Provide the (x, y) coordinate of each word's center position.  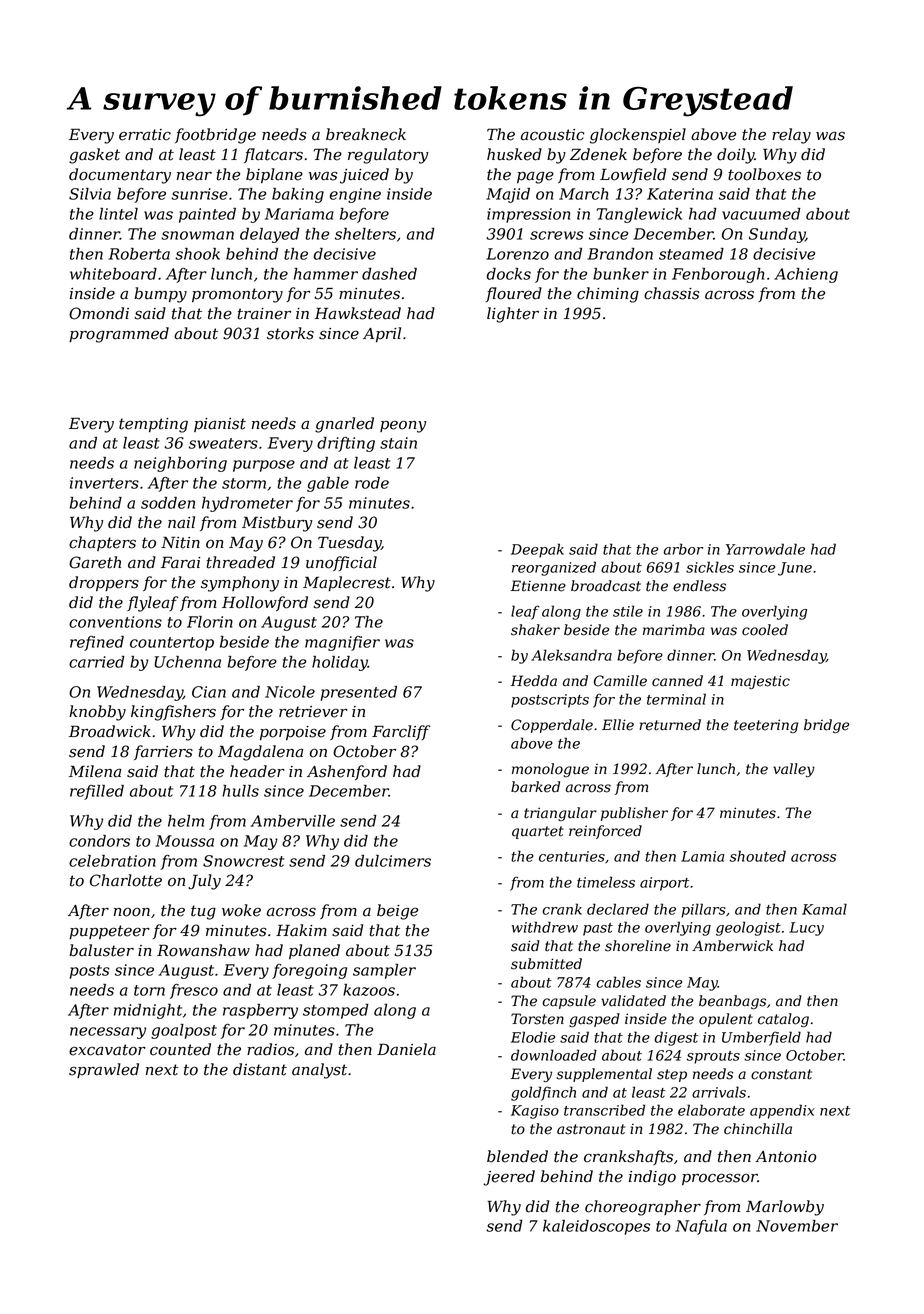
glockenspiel (638, 136)
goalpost (184, 1031)
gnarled (344, 425)
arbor (683, 549)
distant (260, 1069)
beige (397, 912)
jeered (509, 1178)
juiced (364, 176)
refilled (97, 792)
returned (670, 725)
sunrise (199, 194)
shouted (758, 856)
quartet (538, 832)
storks (290, 333)
